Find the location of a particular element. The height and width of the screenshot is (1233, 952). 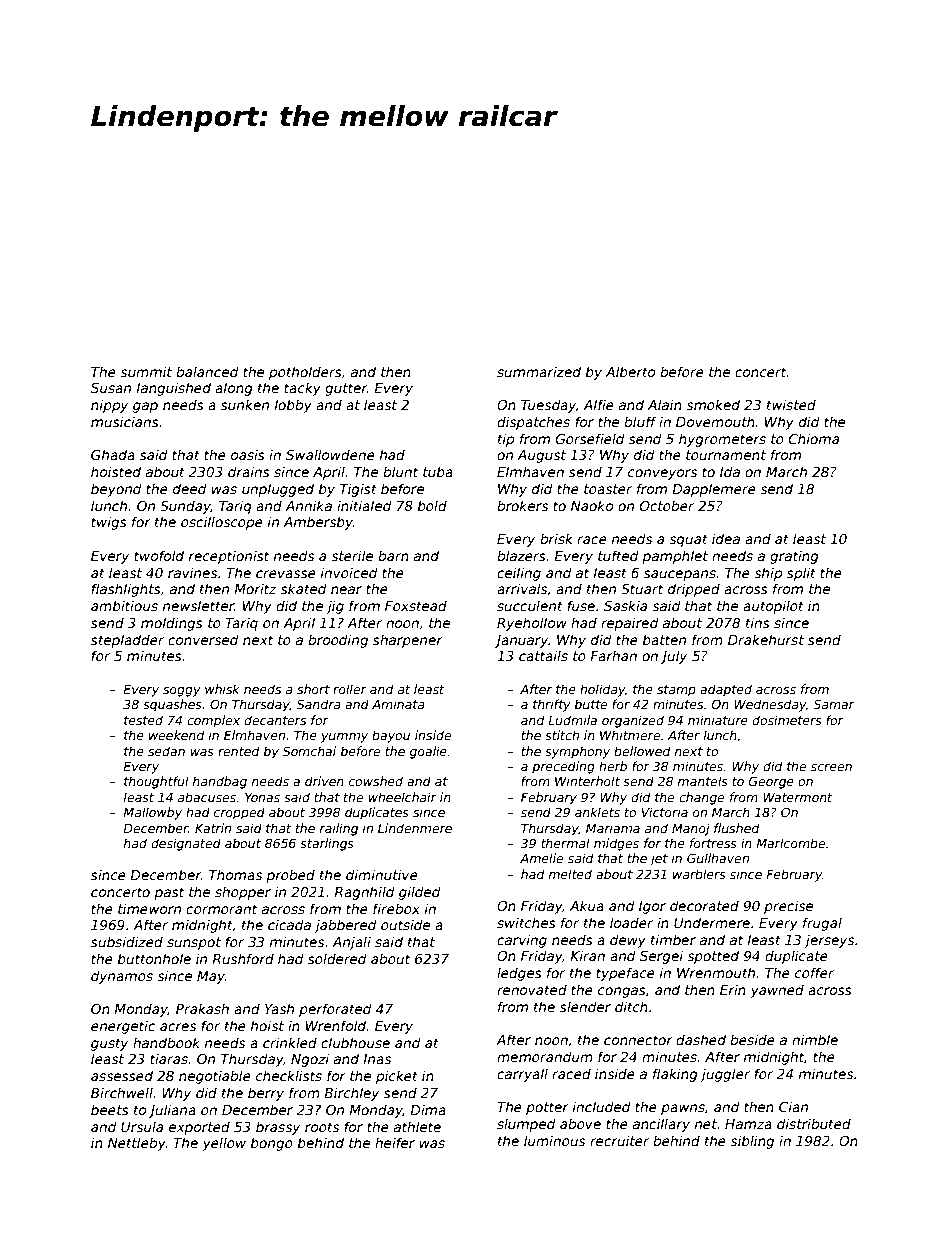

Drakehurst is located at coordinates (766, 639).
